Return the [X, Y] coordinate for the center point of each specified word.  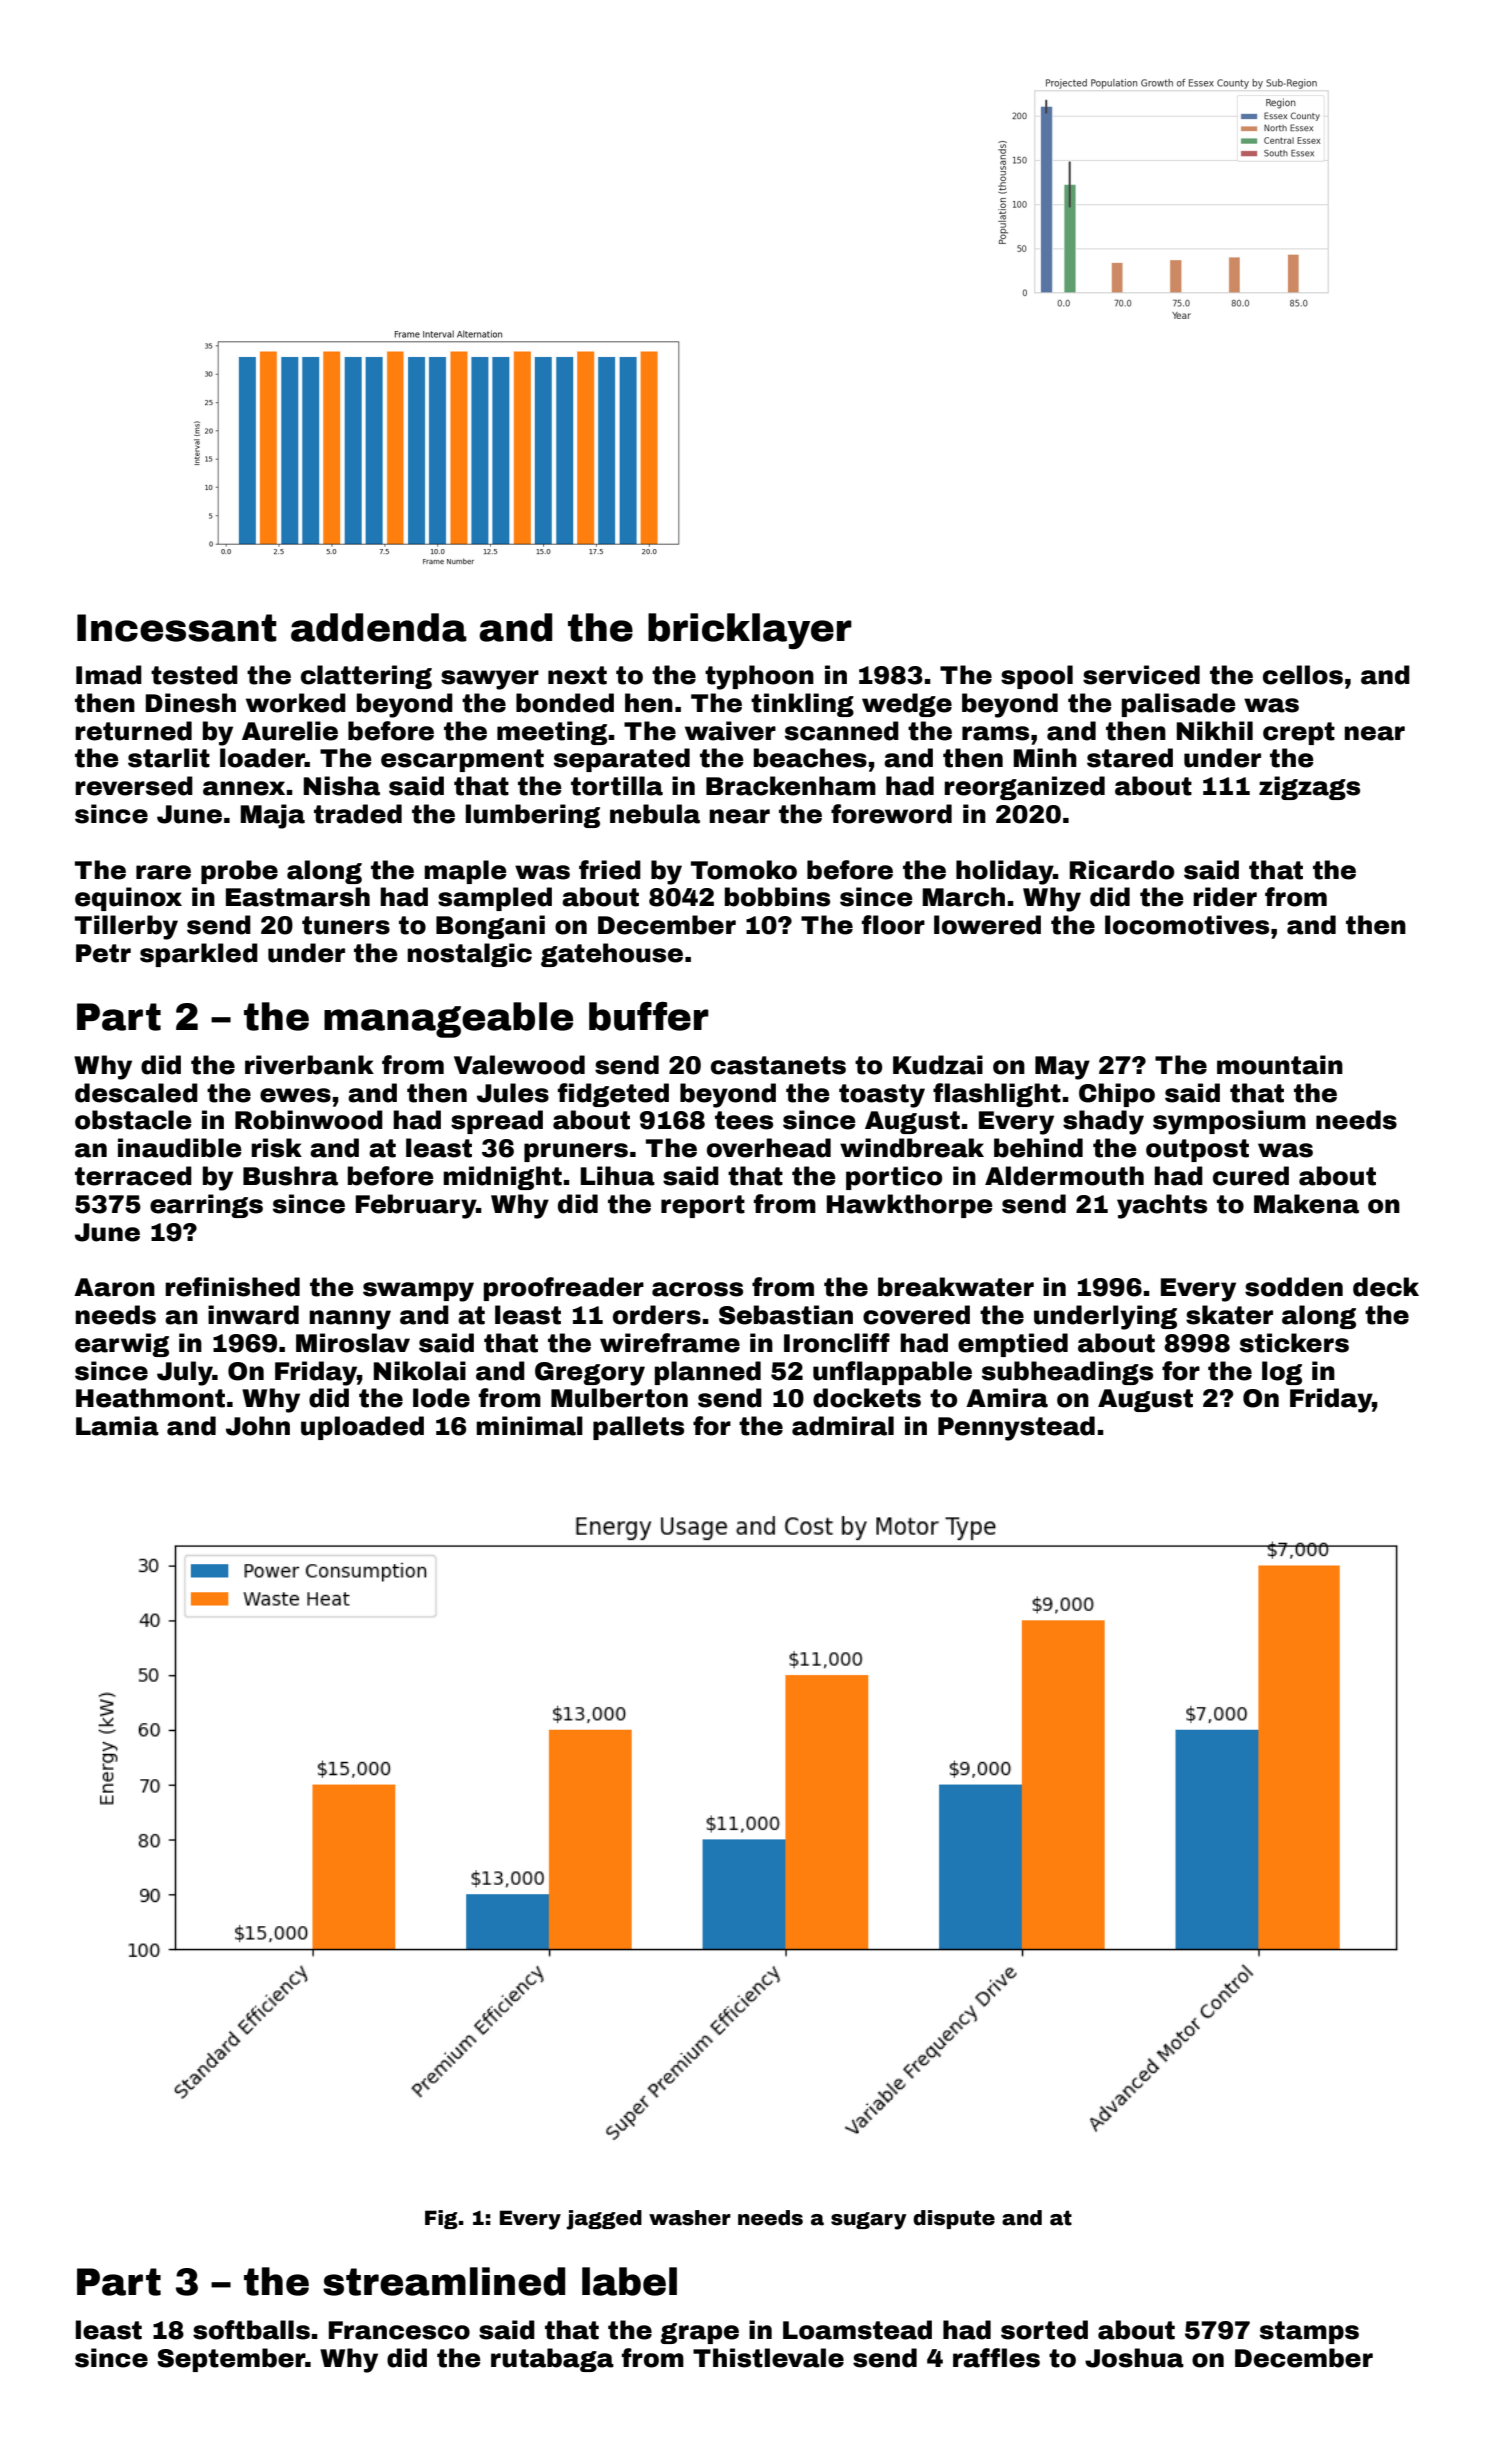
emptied [1013, 1345]
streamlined [444, 2281]
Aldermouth [1064, 1176]
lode [441, 1398]
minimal [529, 1426]
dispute [954, 2219]
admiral [843, 1426]
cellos [1303, 675]
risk [276, 1148]
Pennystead [1016, 1428]
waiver [730, 731]
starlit [169, 758]
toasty [882, 1096]
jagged [604, 2220]
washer [690, 2218]
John [258, 1426]
